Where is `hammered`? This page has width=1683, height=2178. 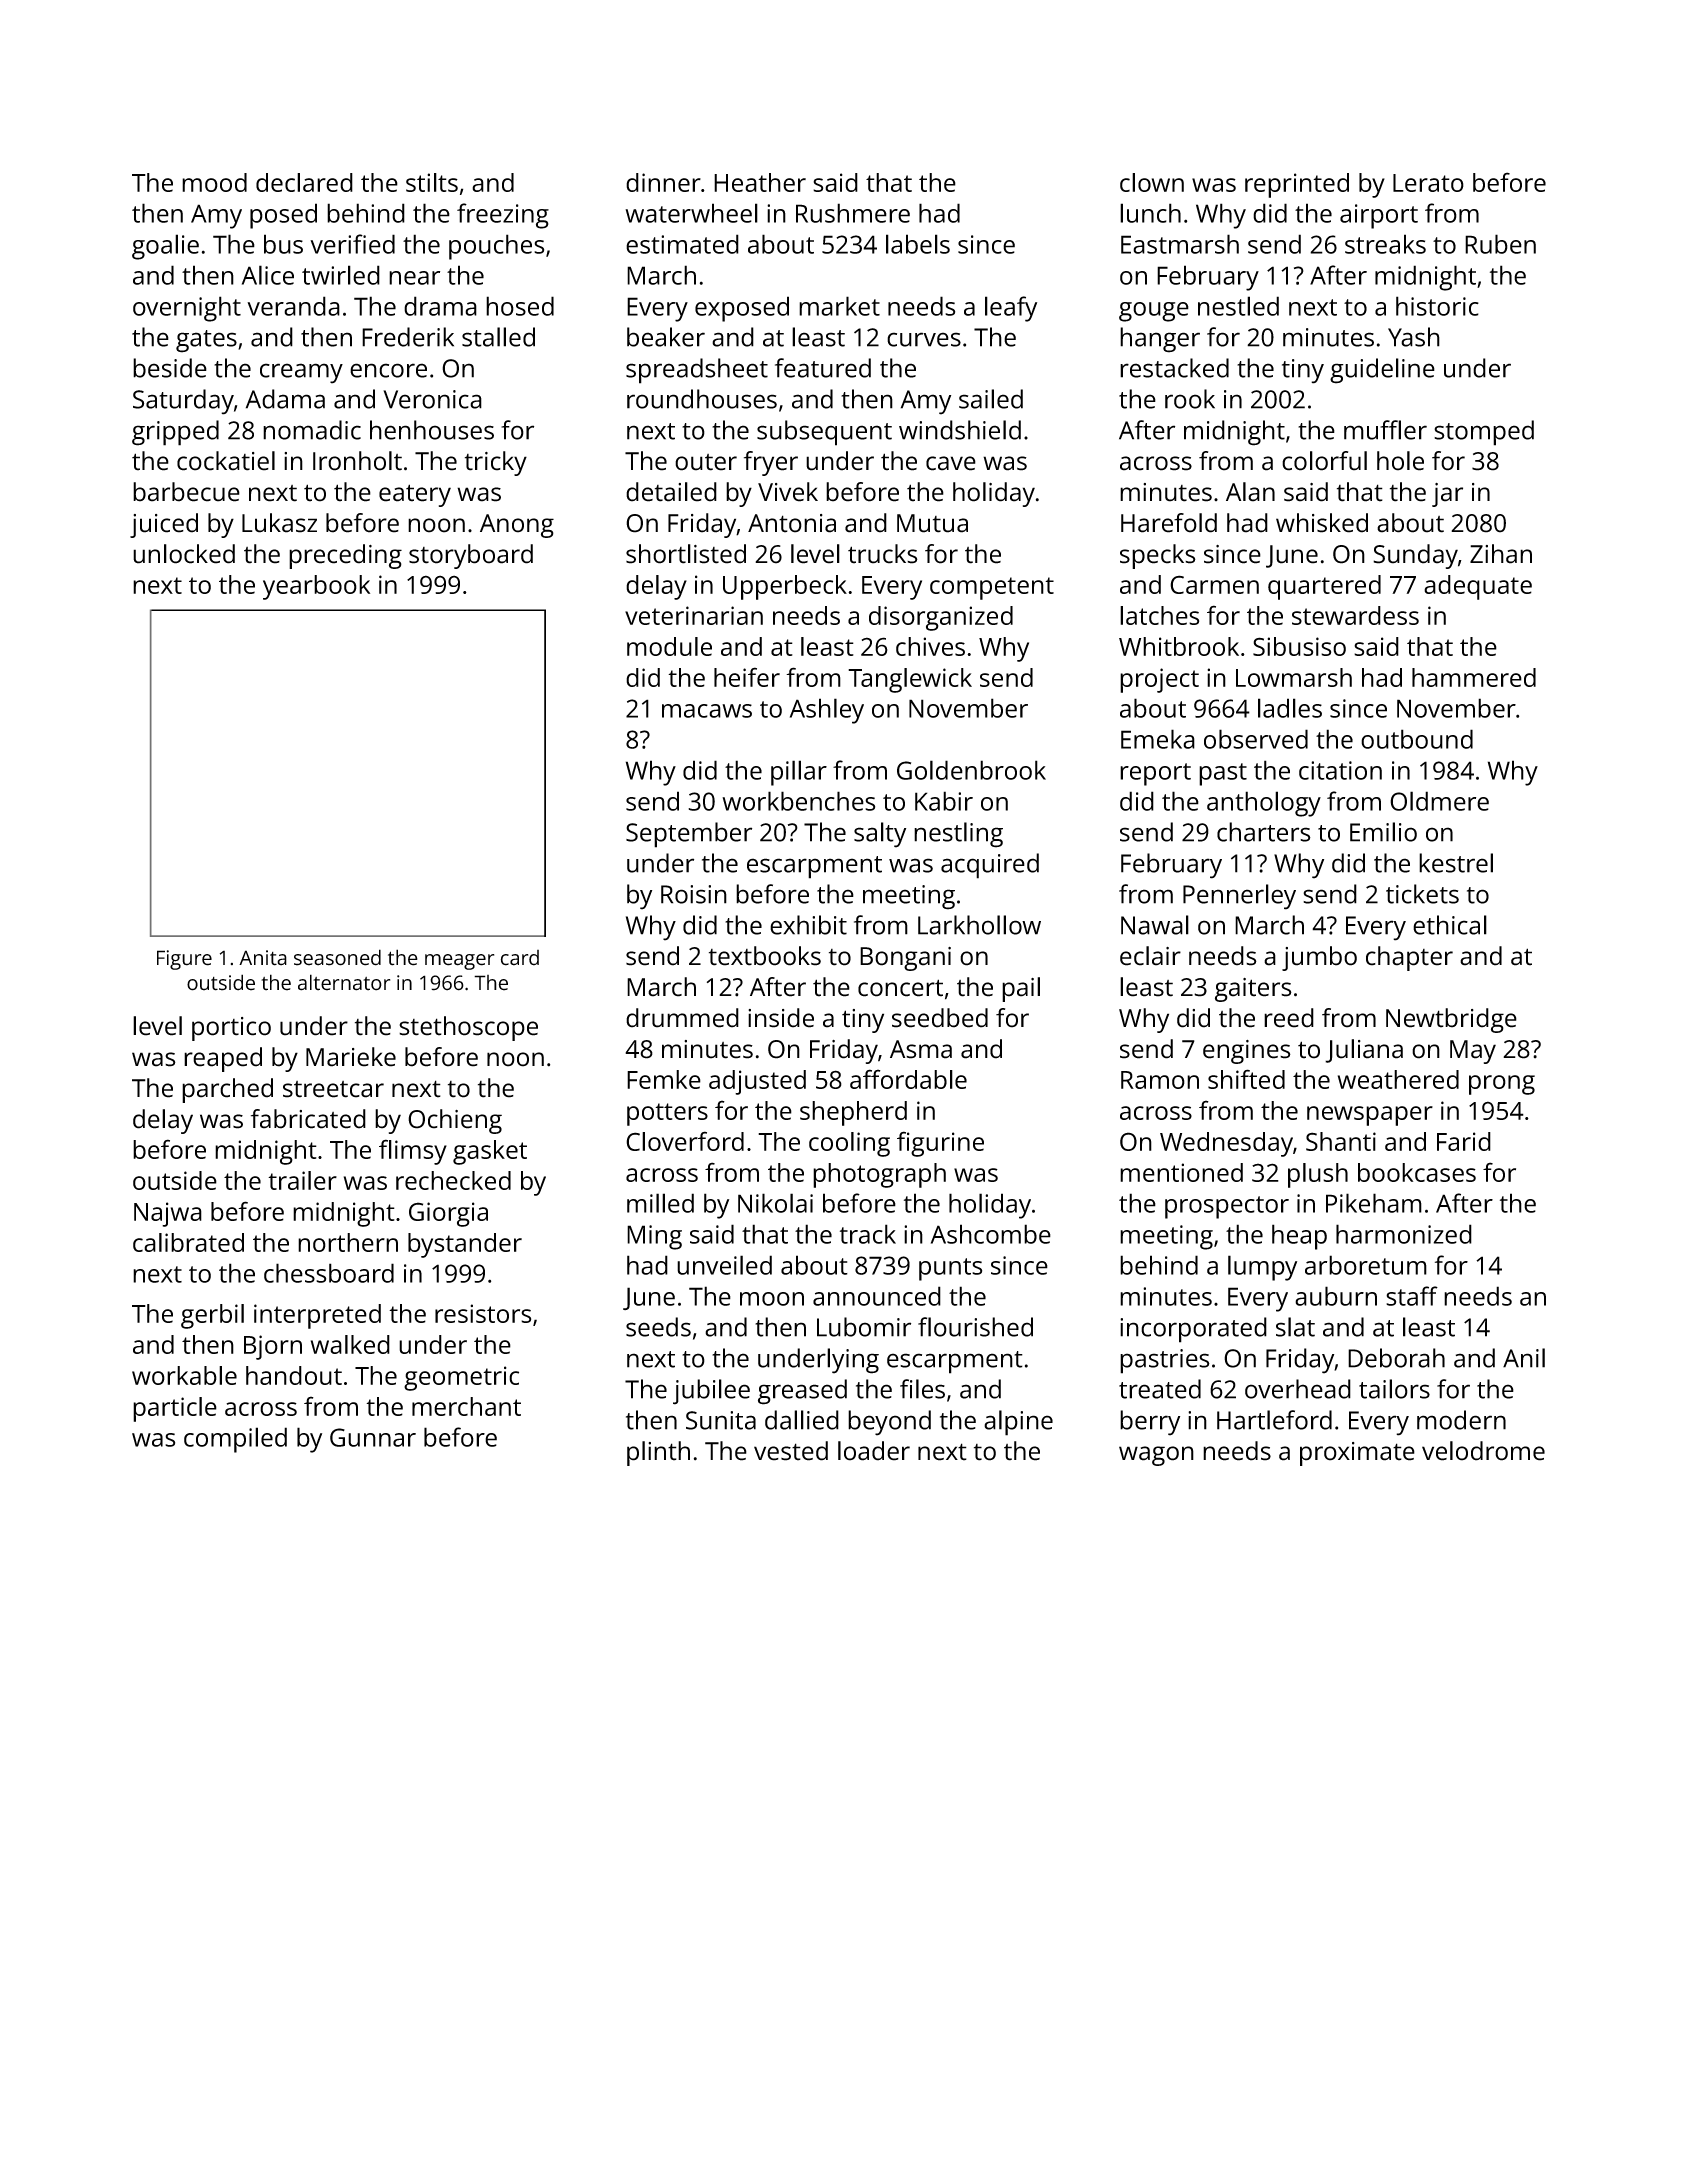
hammered is located at coordinates (1474, 677).
